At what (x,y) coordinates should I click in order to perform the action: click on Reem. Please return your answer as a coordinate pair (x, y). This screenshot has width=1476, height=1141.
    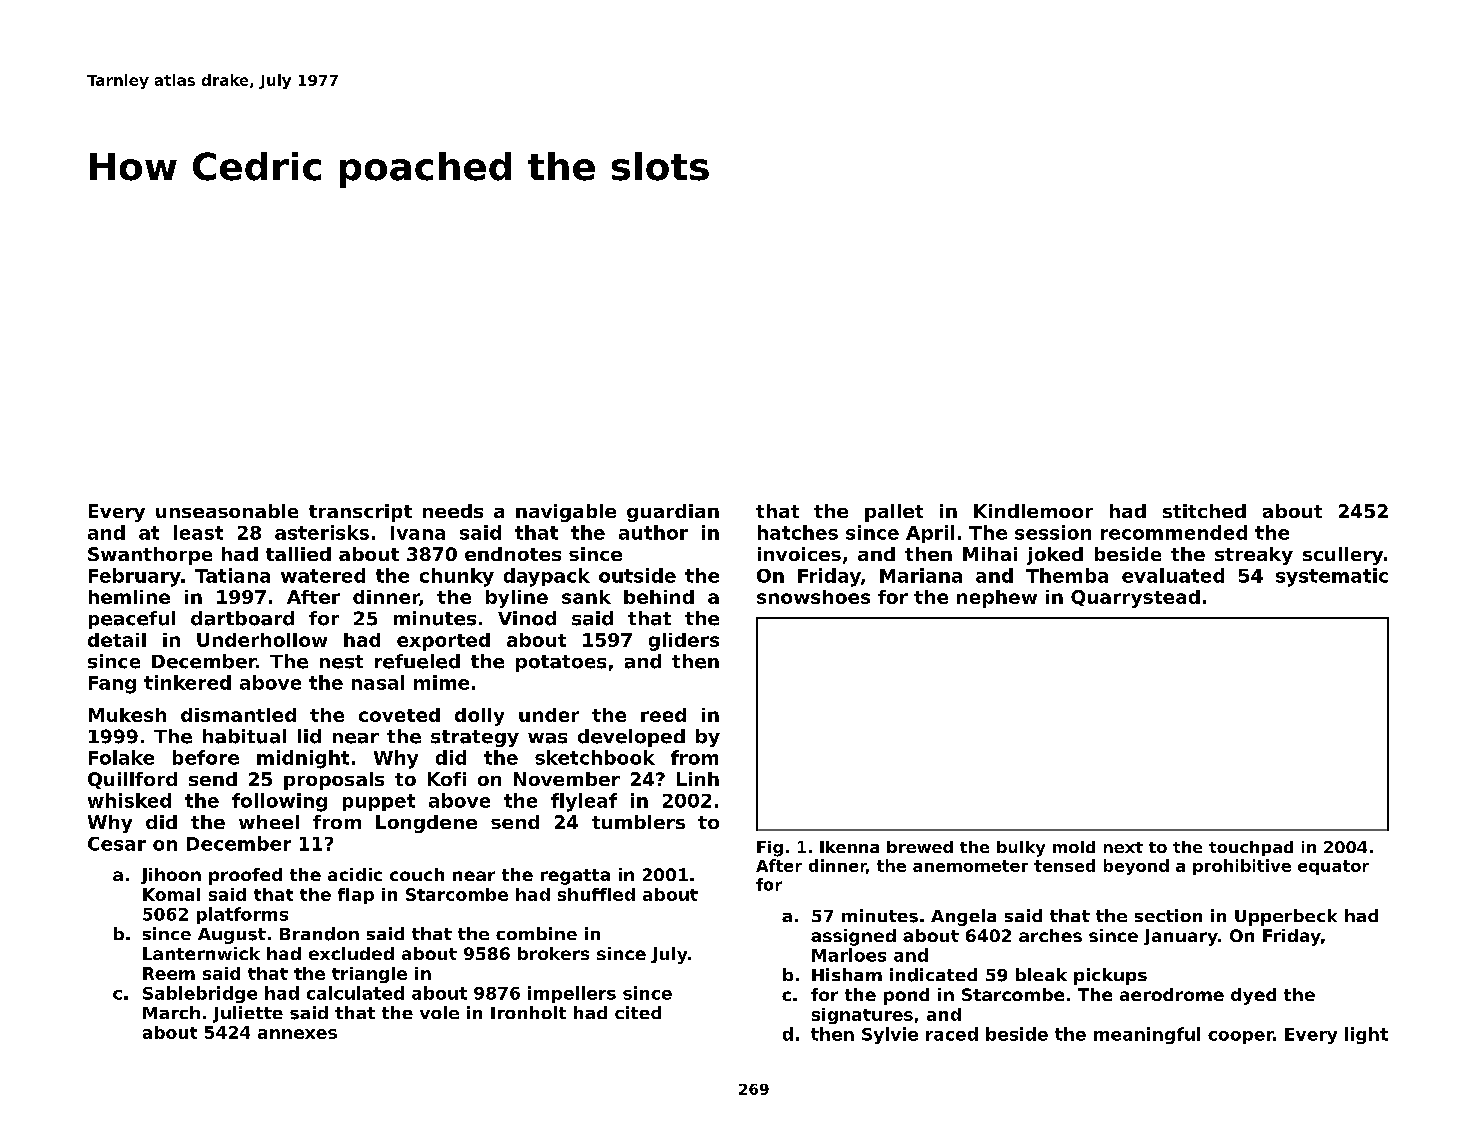
    Looking at the image, I should click on (169, 973).
